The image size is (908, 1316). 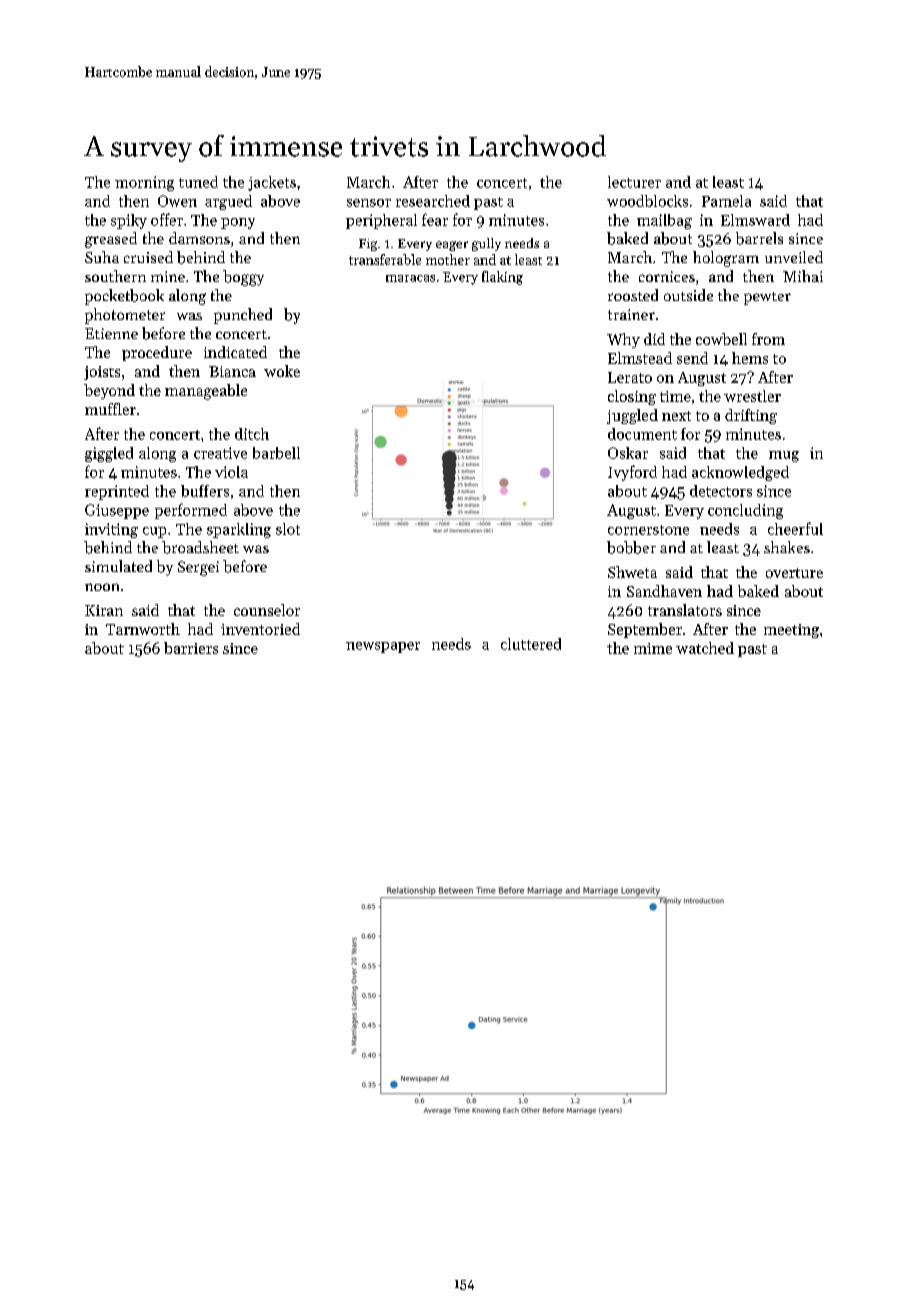 What do you see at coordinates (144, 183) in the screenshot?
I see `morning` at bounding box center [144, 183].
